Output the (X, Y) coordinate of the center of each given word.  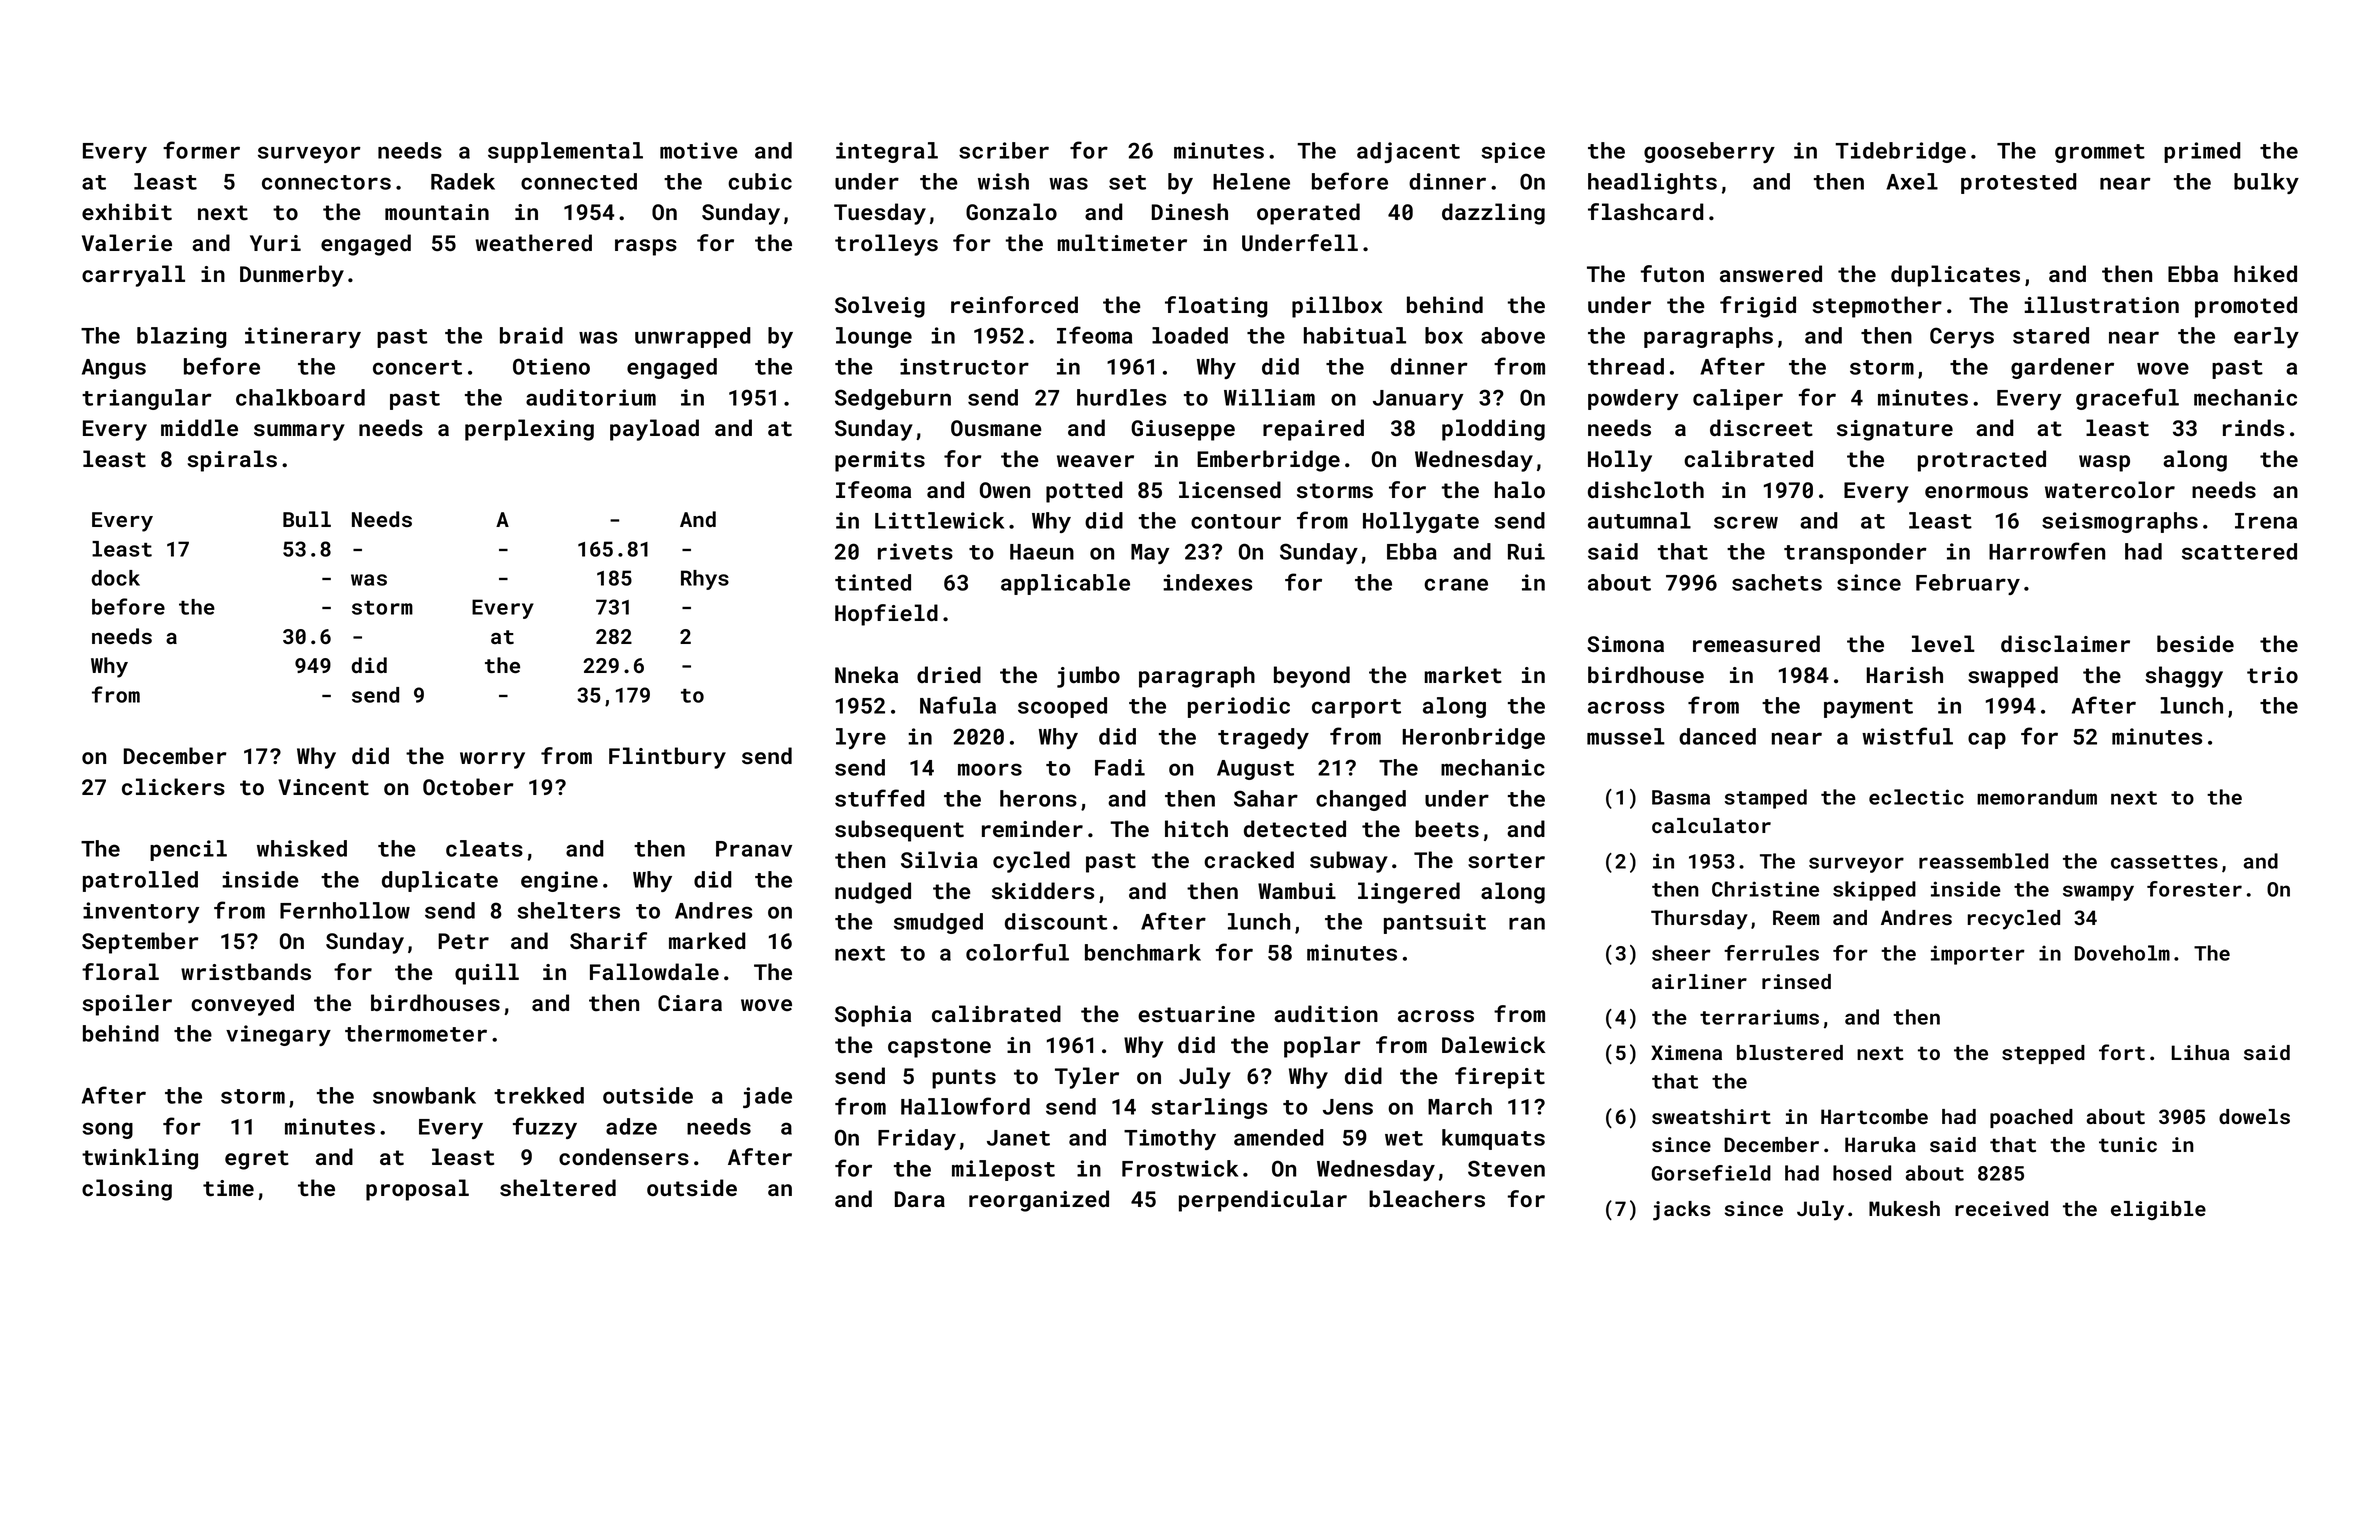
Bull (307, 519)
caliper (1738, 399)
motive (699, 150)
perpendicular (1263, 1201)
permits (880, 461)
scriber (1004, 150)
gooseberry (1709, 152)
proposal (417, 1190)
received (2001, 1208)
